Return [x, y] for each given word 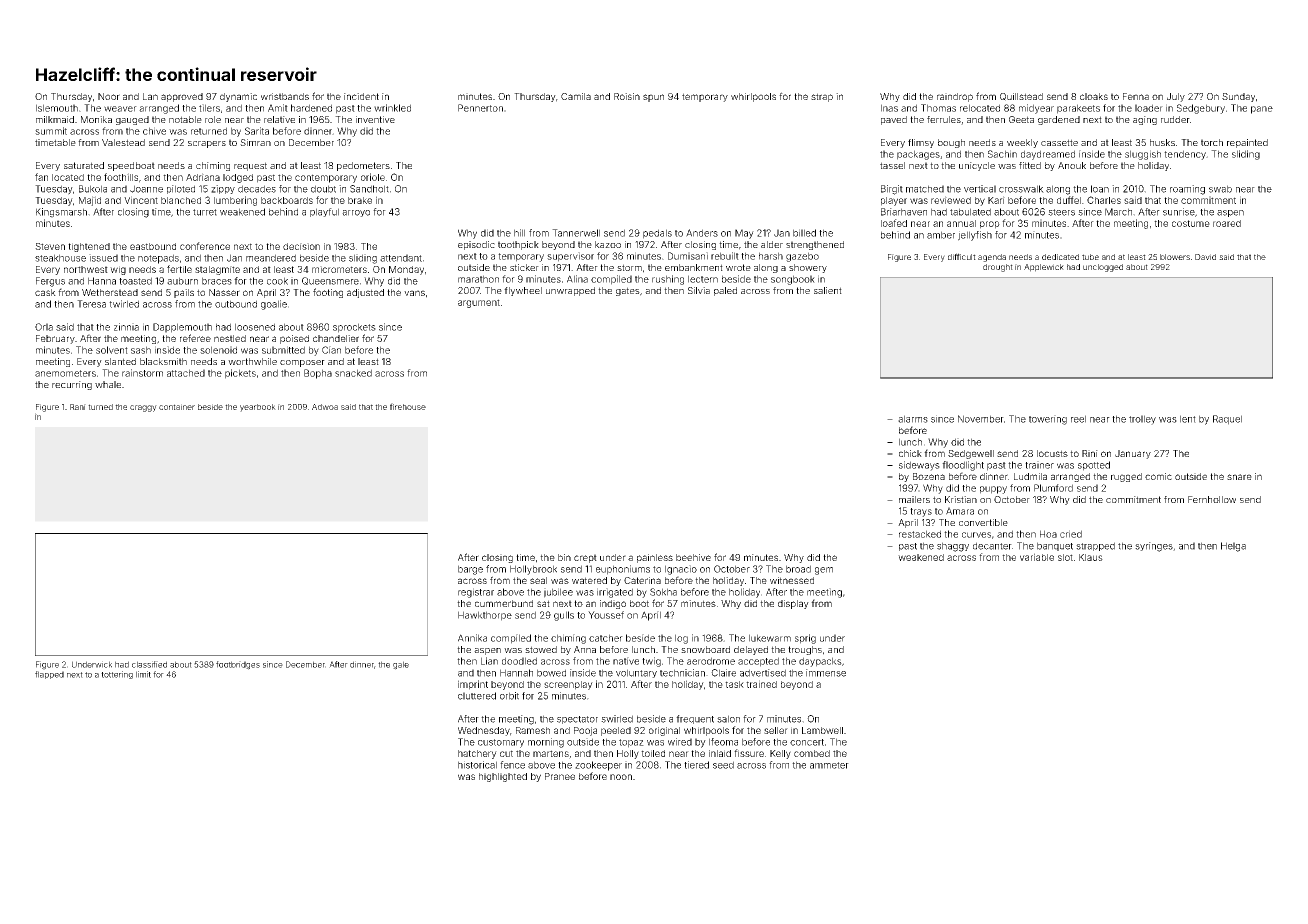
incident [361, 96]
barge [470, 570]
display [793, 604]
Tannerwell [576, 233]
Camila [576, 96]
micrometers [339, 269]
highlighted [503, 777]
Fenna [1136, 96]
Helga [1233, 547]
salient [828, 290]
